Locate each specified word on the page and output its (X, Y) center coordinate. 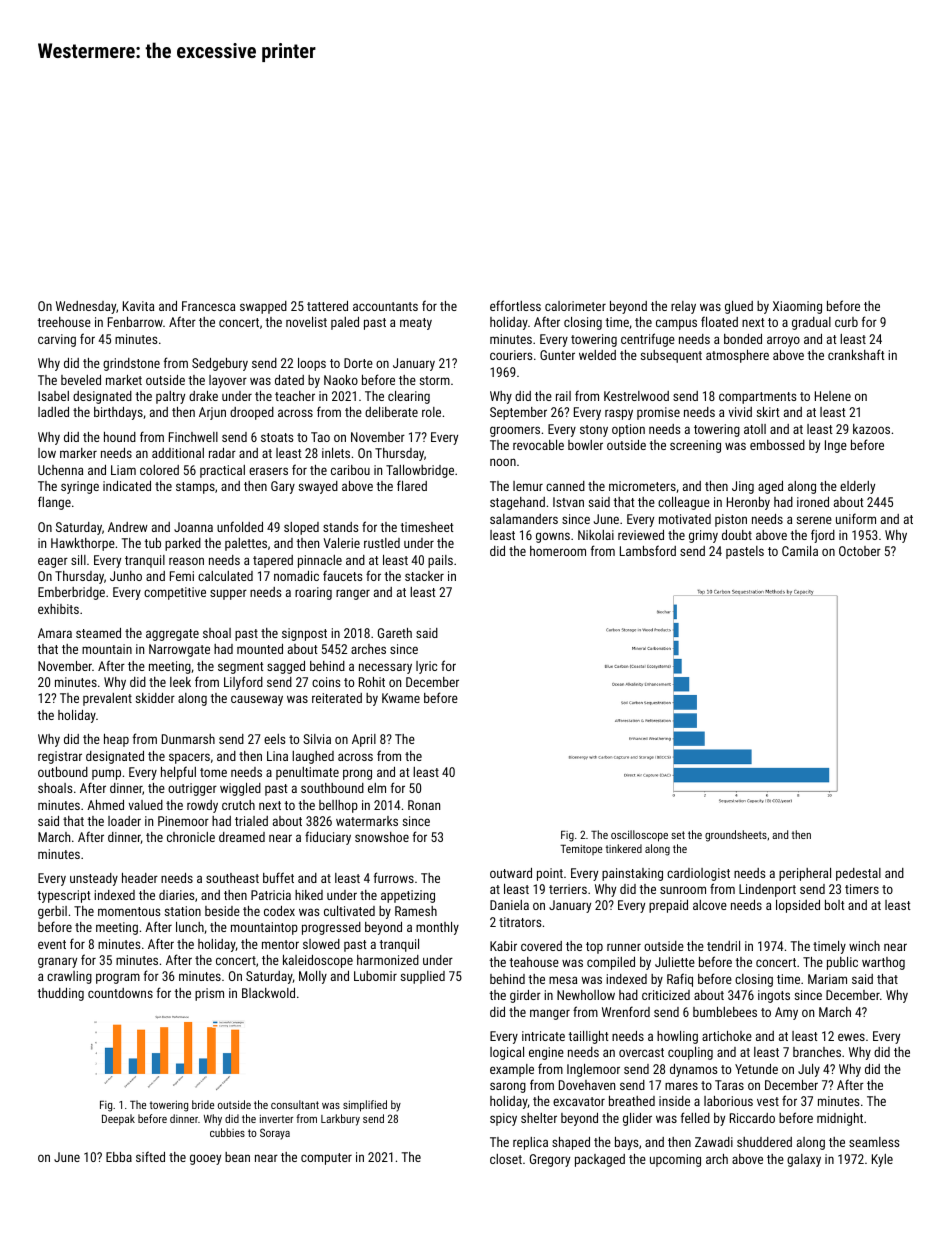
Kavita (138, 306)
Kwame (401, 698)
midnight (840, 1119)
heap (116, 740)
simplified (365, 1106)
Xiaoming (797, 307)
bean (237, 1157)
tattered (327, 306)
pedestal (858, 874)
